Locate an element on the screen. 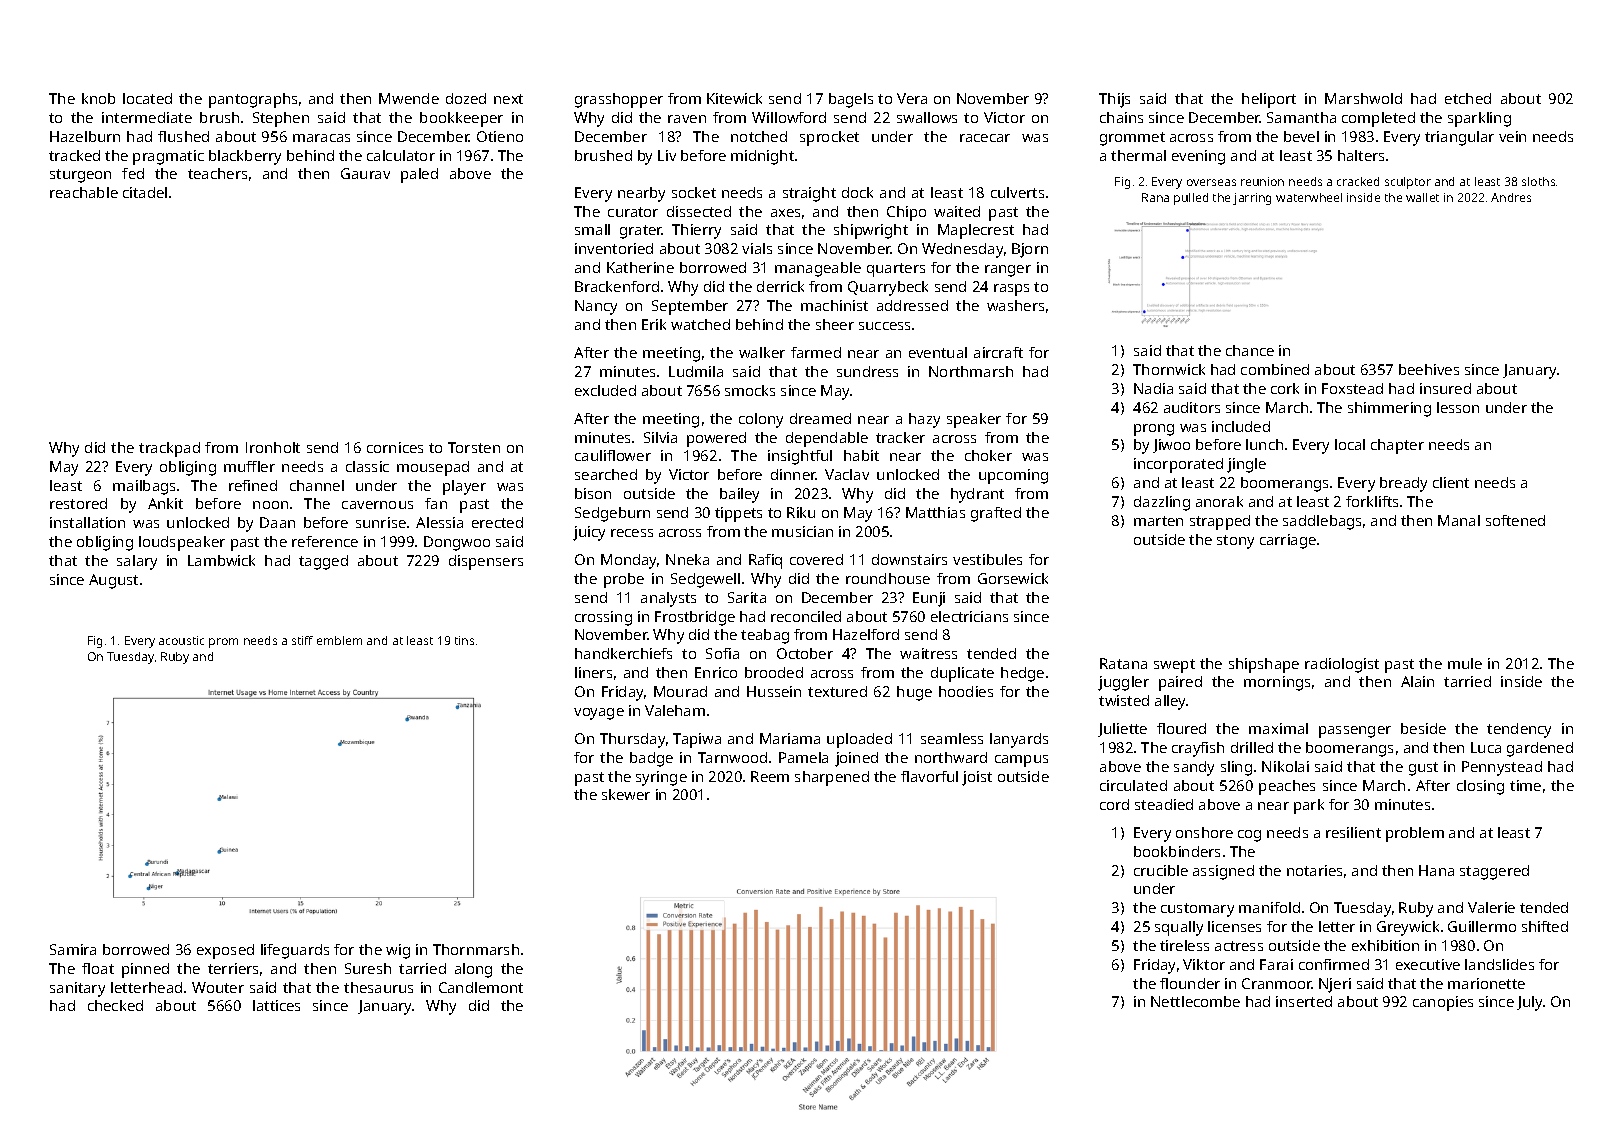 This screenshot has width=1624, height=1148. Nancy is located at coordinates (596, 307).
